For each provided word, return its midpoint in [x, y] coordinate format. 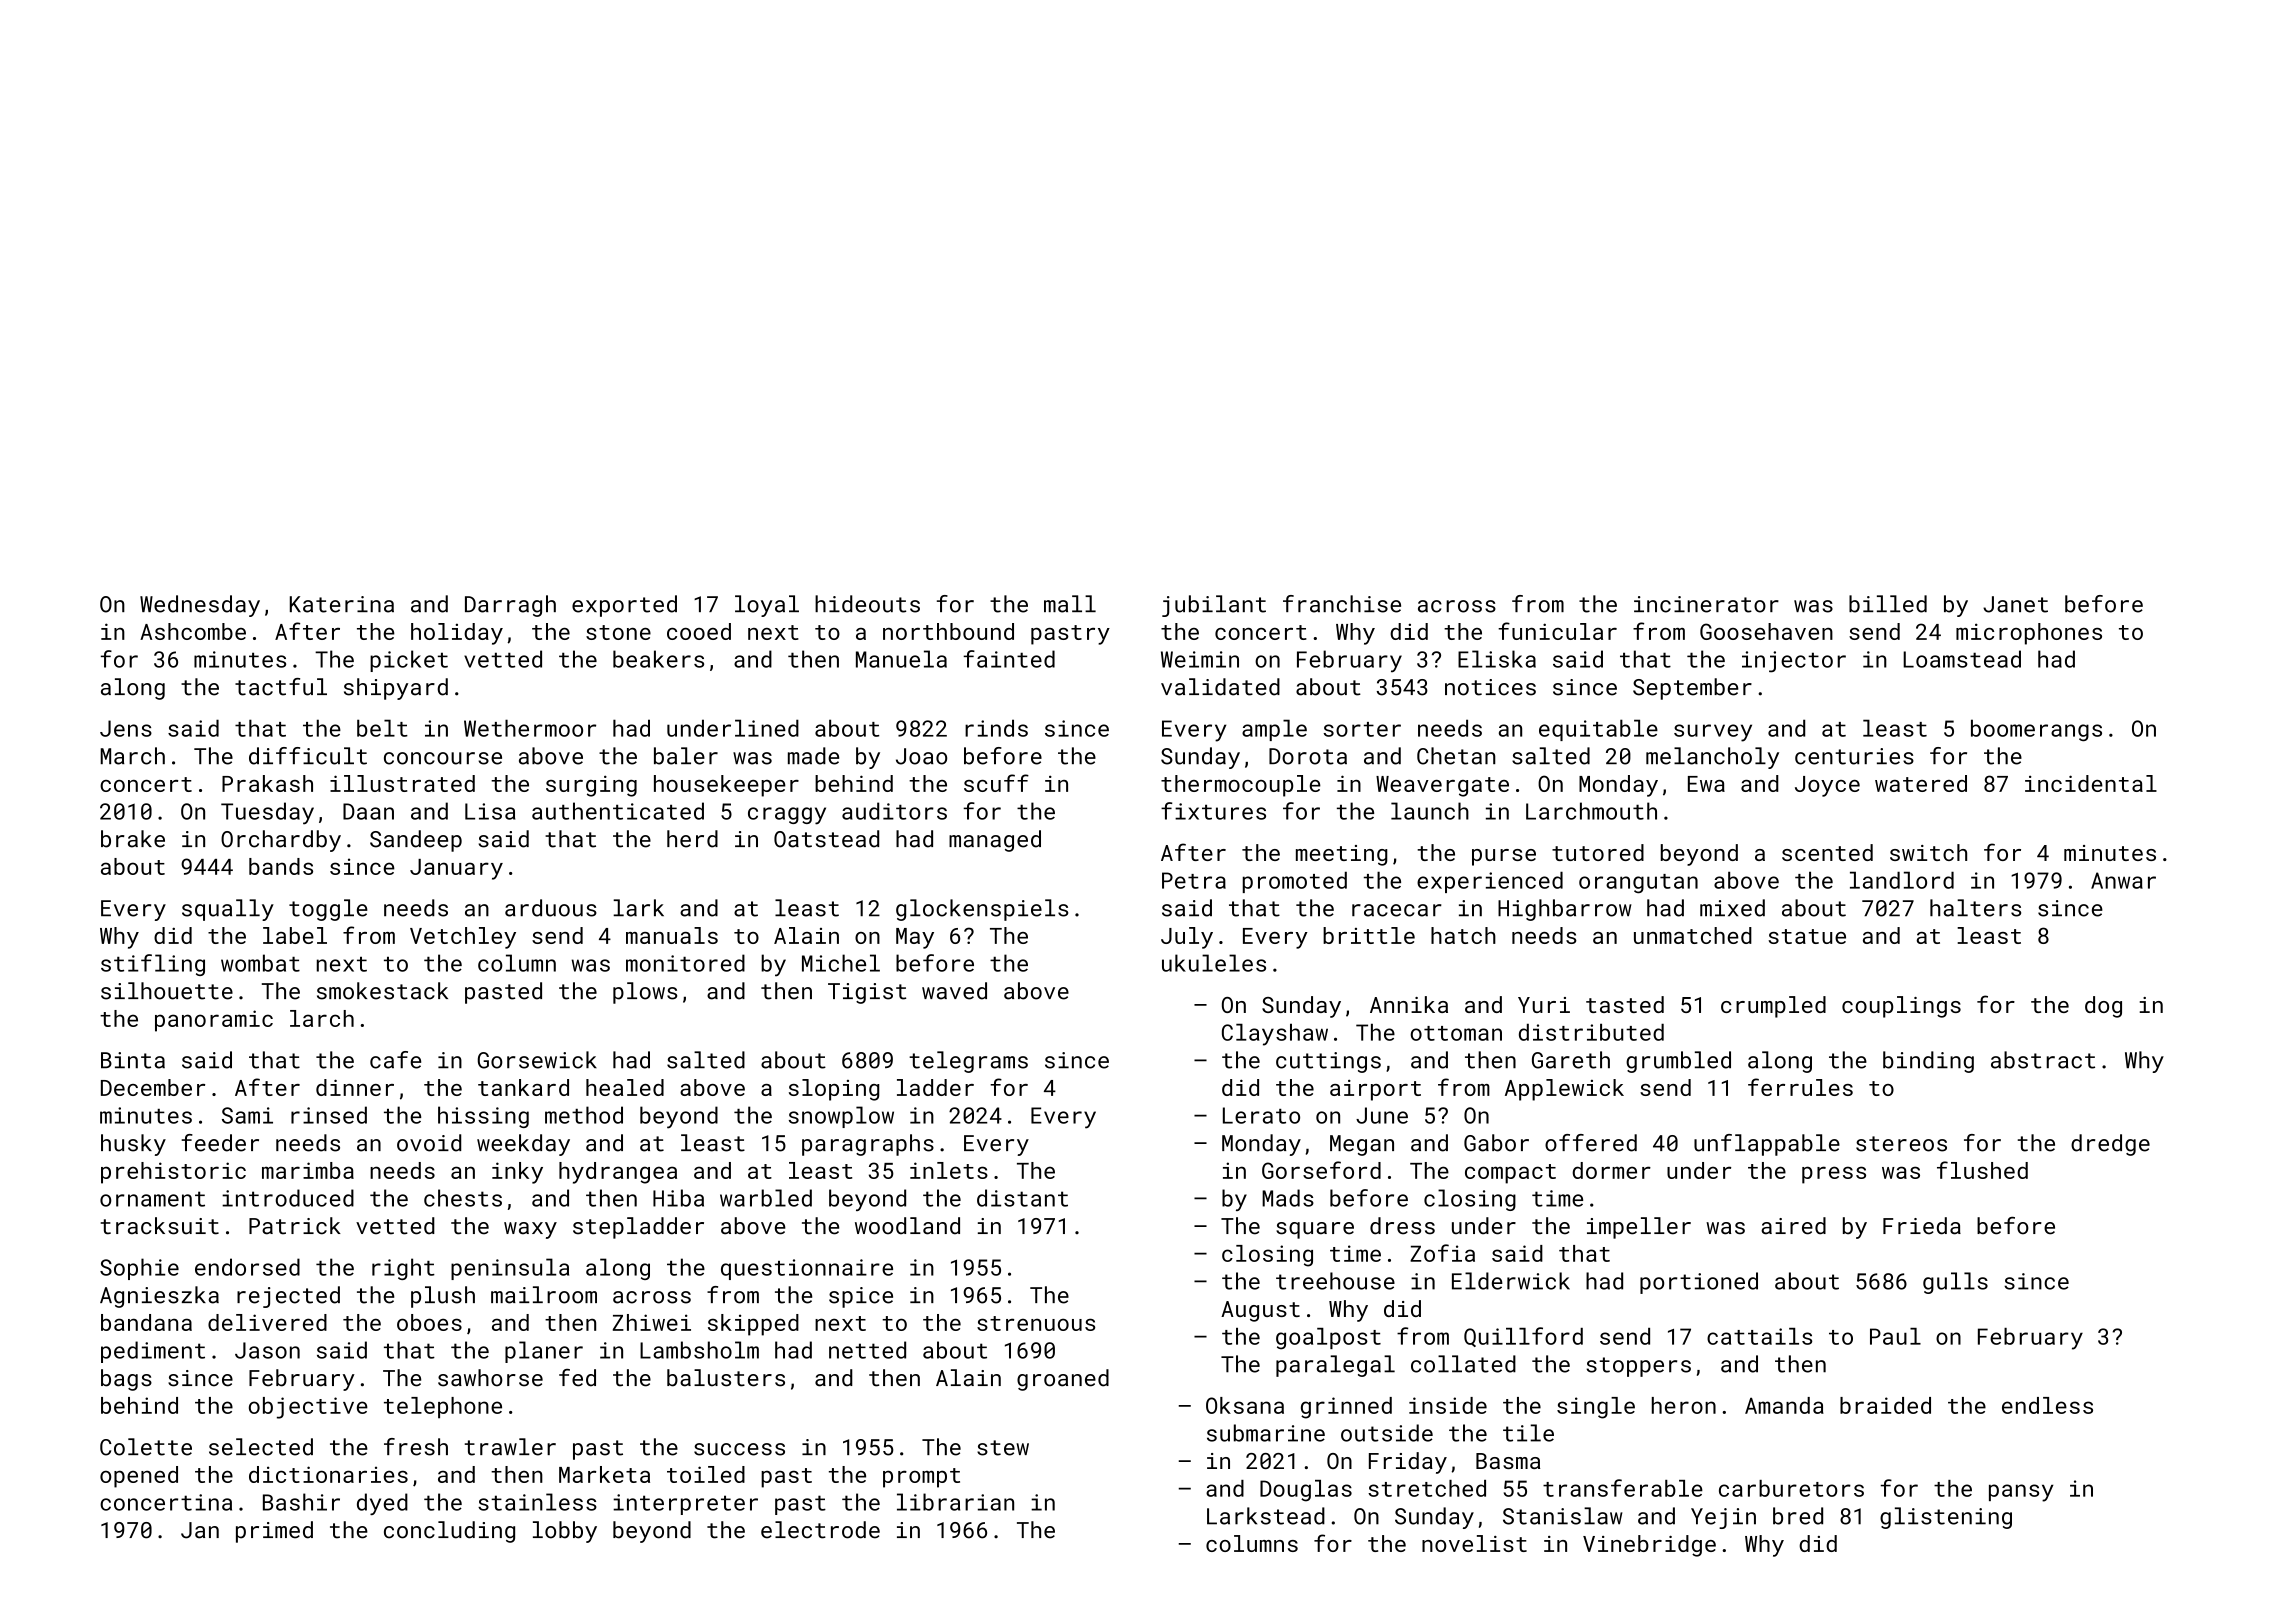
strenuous [1036, 1323]
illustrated [402, 783]
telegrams [968, 1062]
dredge [2110, 1145]
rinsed [329, 1115]
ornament [152, 1199]
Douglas [1306, 1491]
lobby [565, 1532]
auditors [894, 811]
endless [2047, 1405]
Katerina [342, 604]
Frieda [1922, 1226]
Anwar [2123, 880]
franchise [1342, 604]
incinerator [1706, 604]
